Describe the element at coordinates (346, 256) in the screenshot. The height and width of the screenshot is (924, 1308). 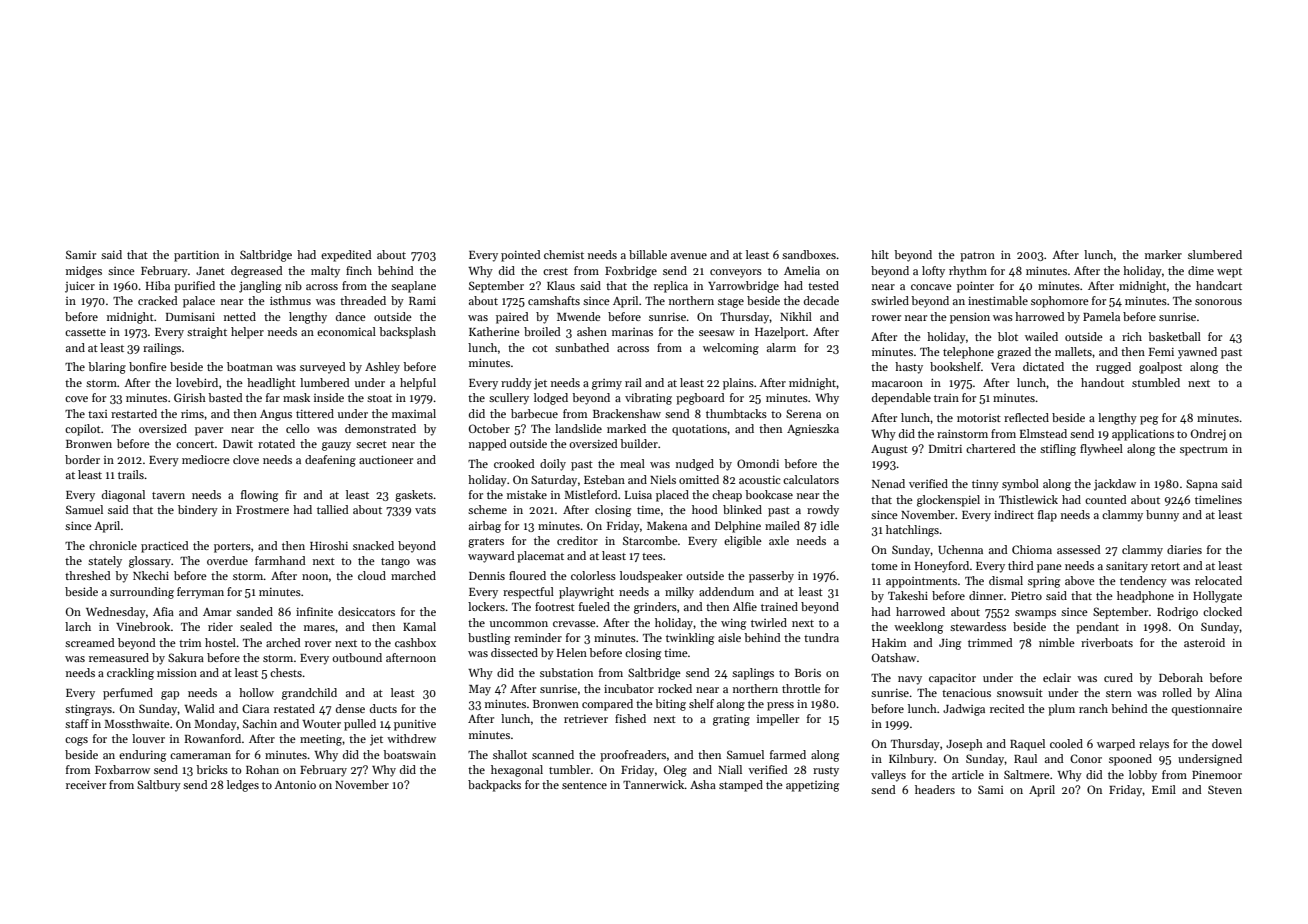
I see `expedited` at that location.
